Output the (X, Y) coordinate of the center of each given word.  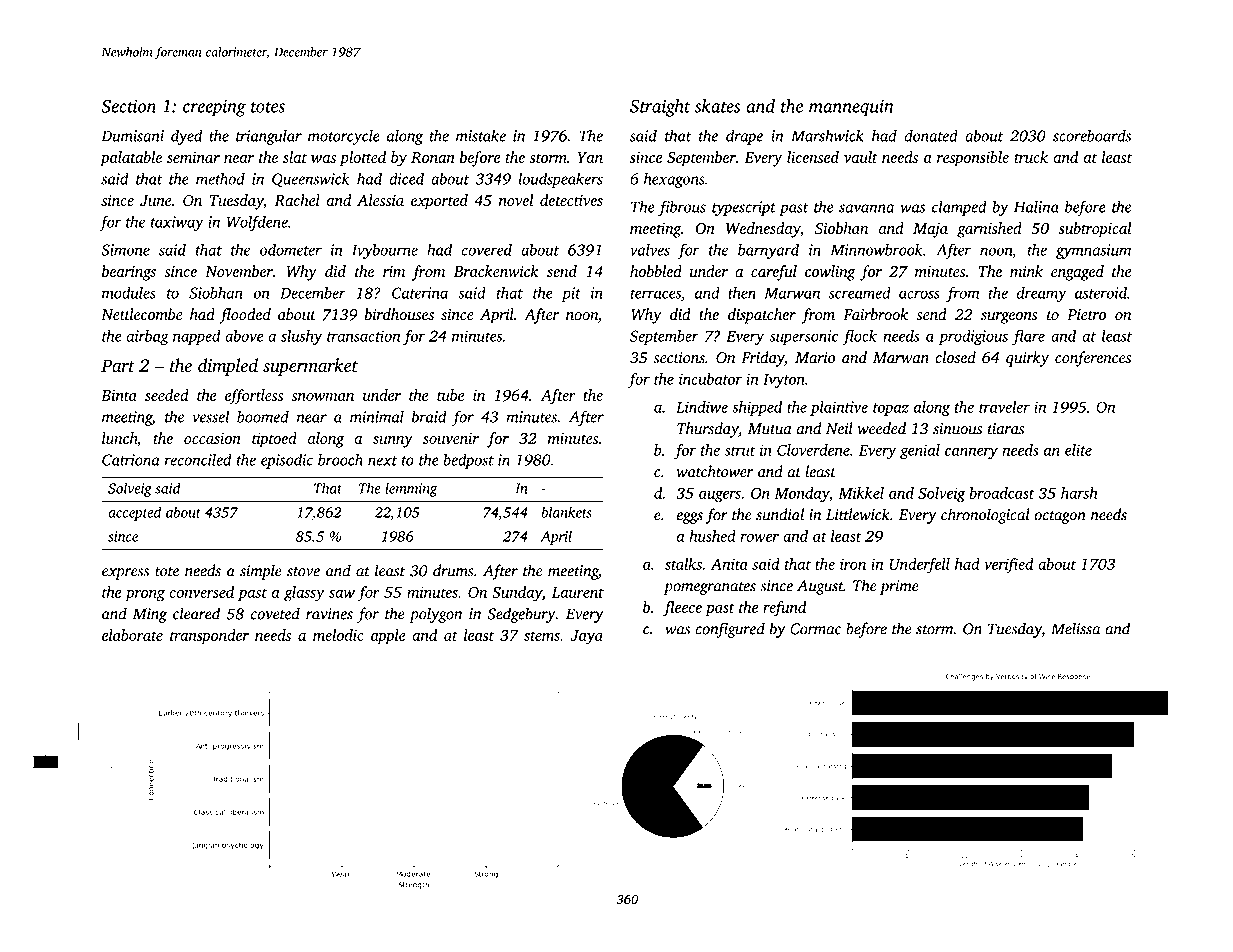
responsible (973, 159)
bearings (129, 273)
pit (571, 294)
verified (1009, 566)
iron (853, 564)
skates (718, 106)
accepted (134, 513)
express (125, 574)
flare (1028, 337)
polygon (435, 615)
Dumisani (132, 136)
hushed (712, 536)
